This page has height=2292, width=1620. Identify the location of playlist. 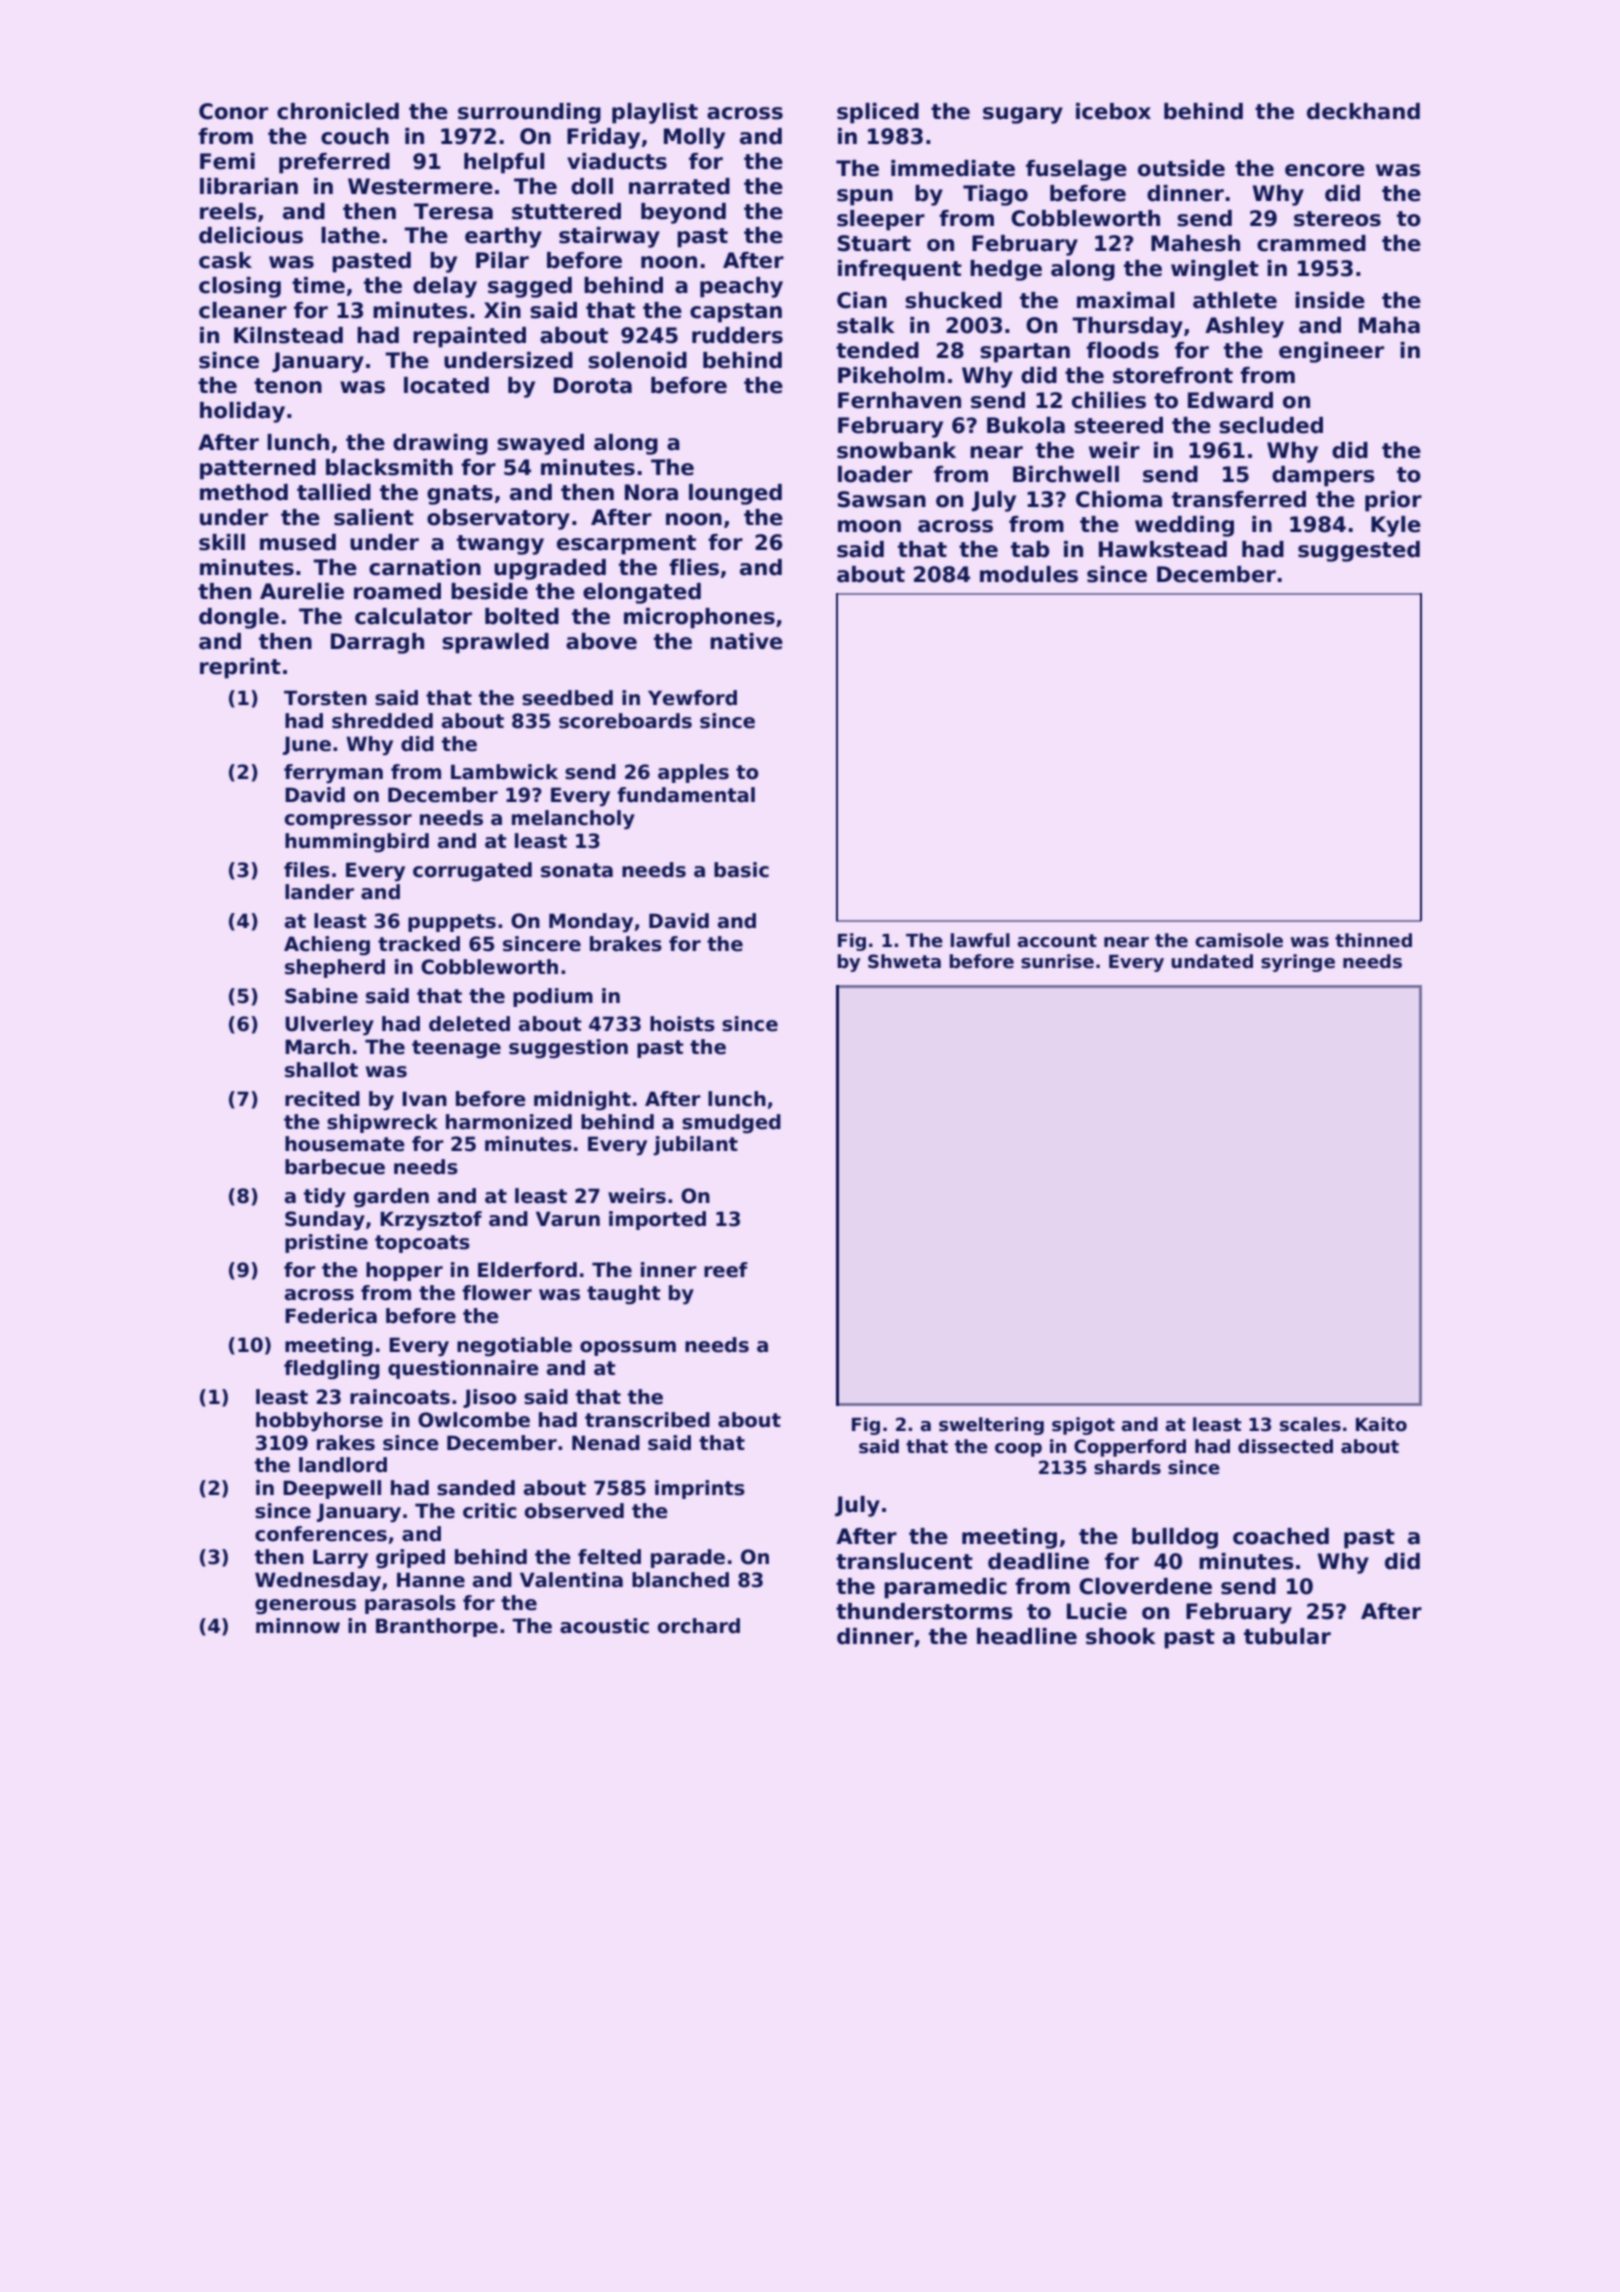
(655, 113).
